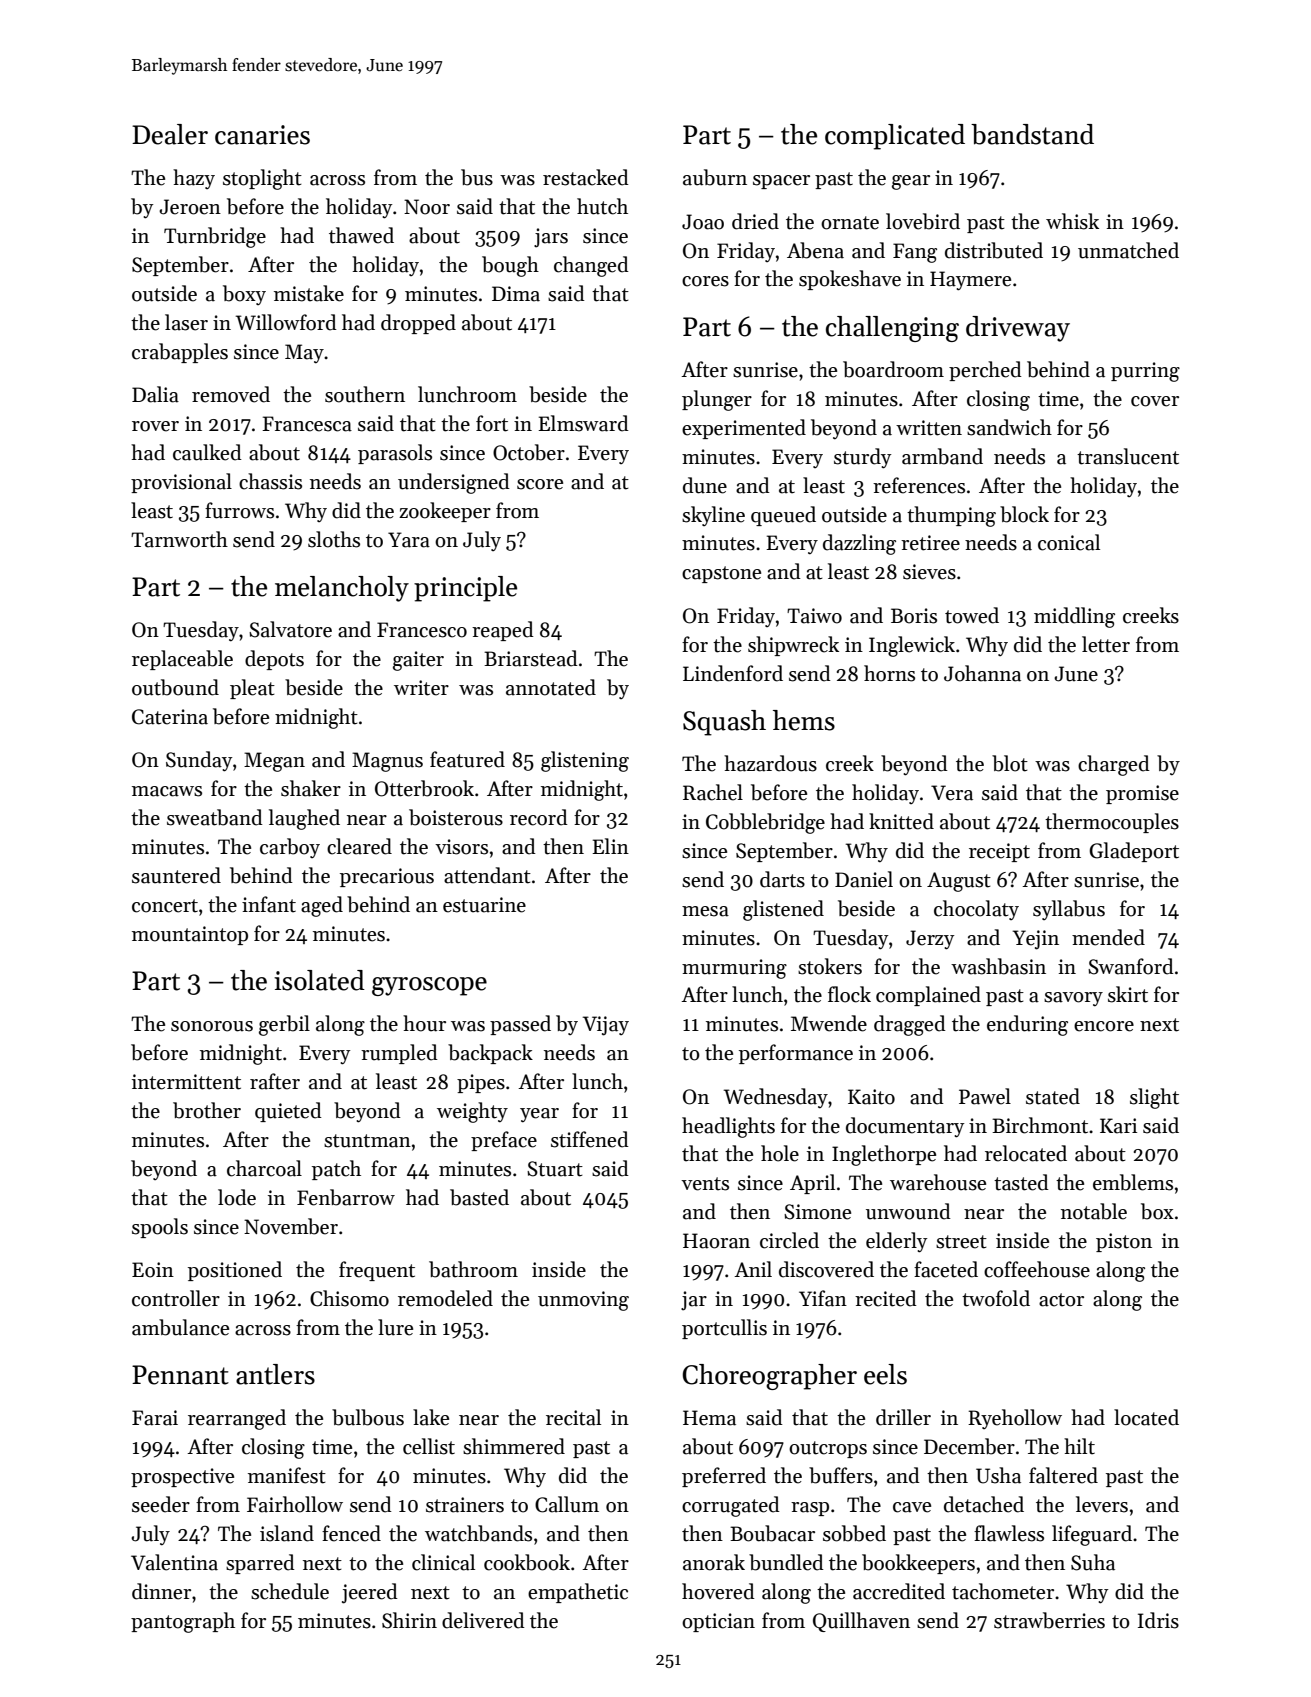 The image size is (1311, 1697). What do you see at coordinates (985, 1096) in the screenshot?
I see `Pawel` at bounding box center [985, 1096].
